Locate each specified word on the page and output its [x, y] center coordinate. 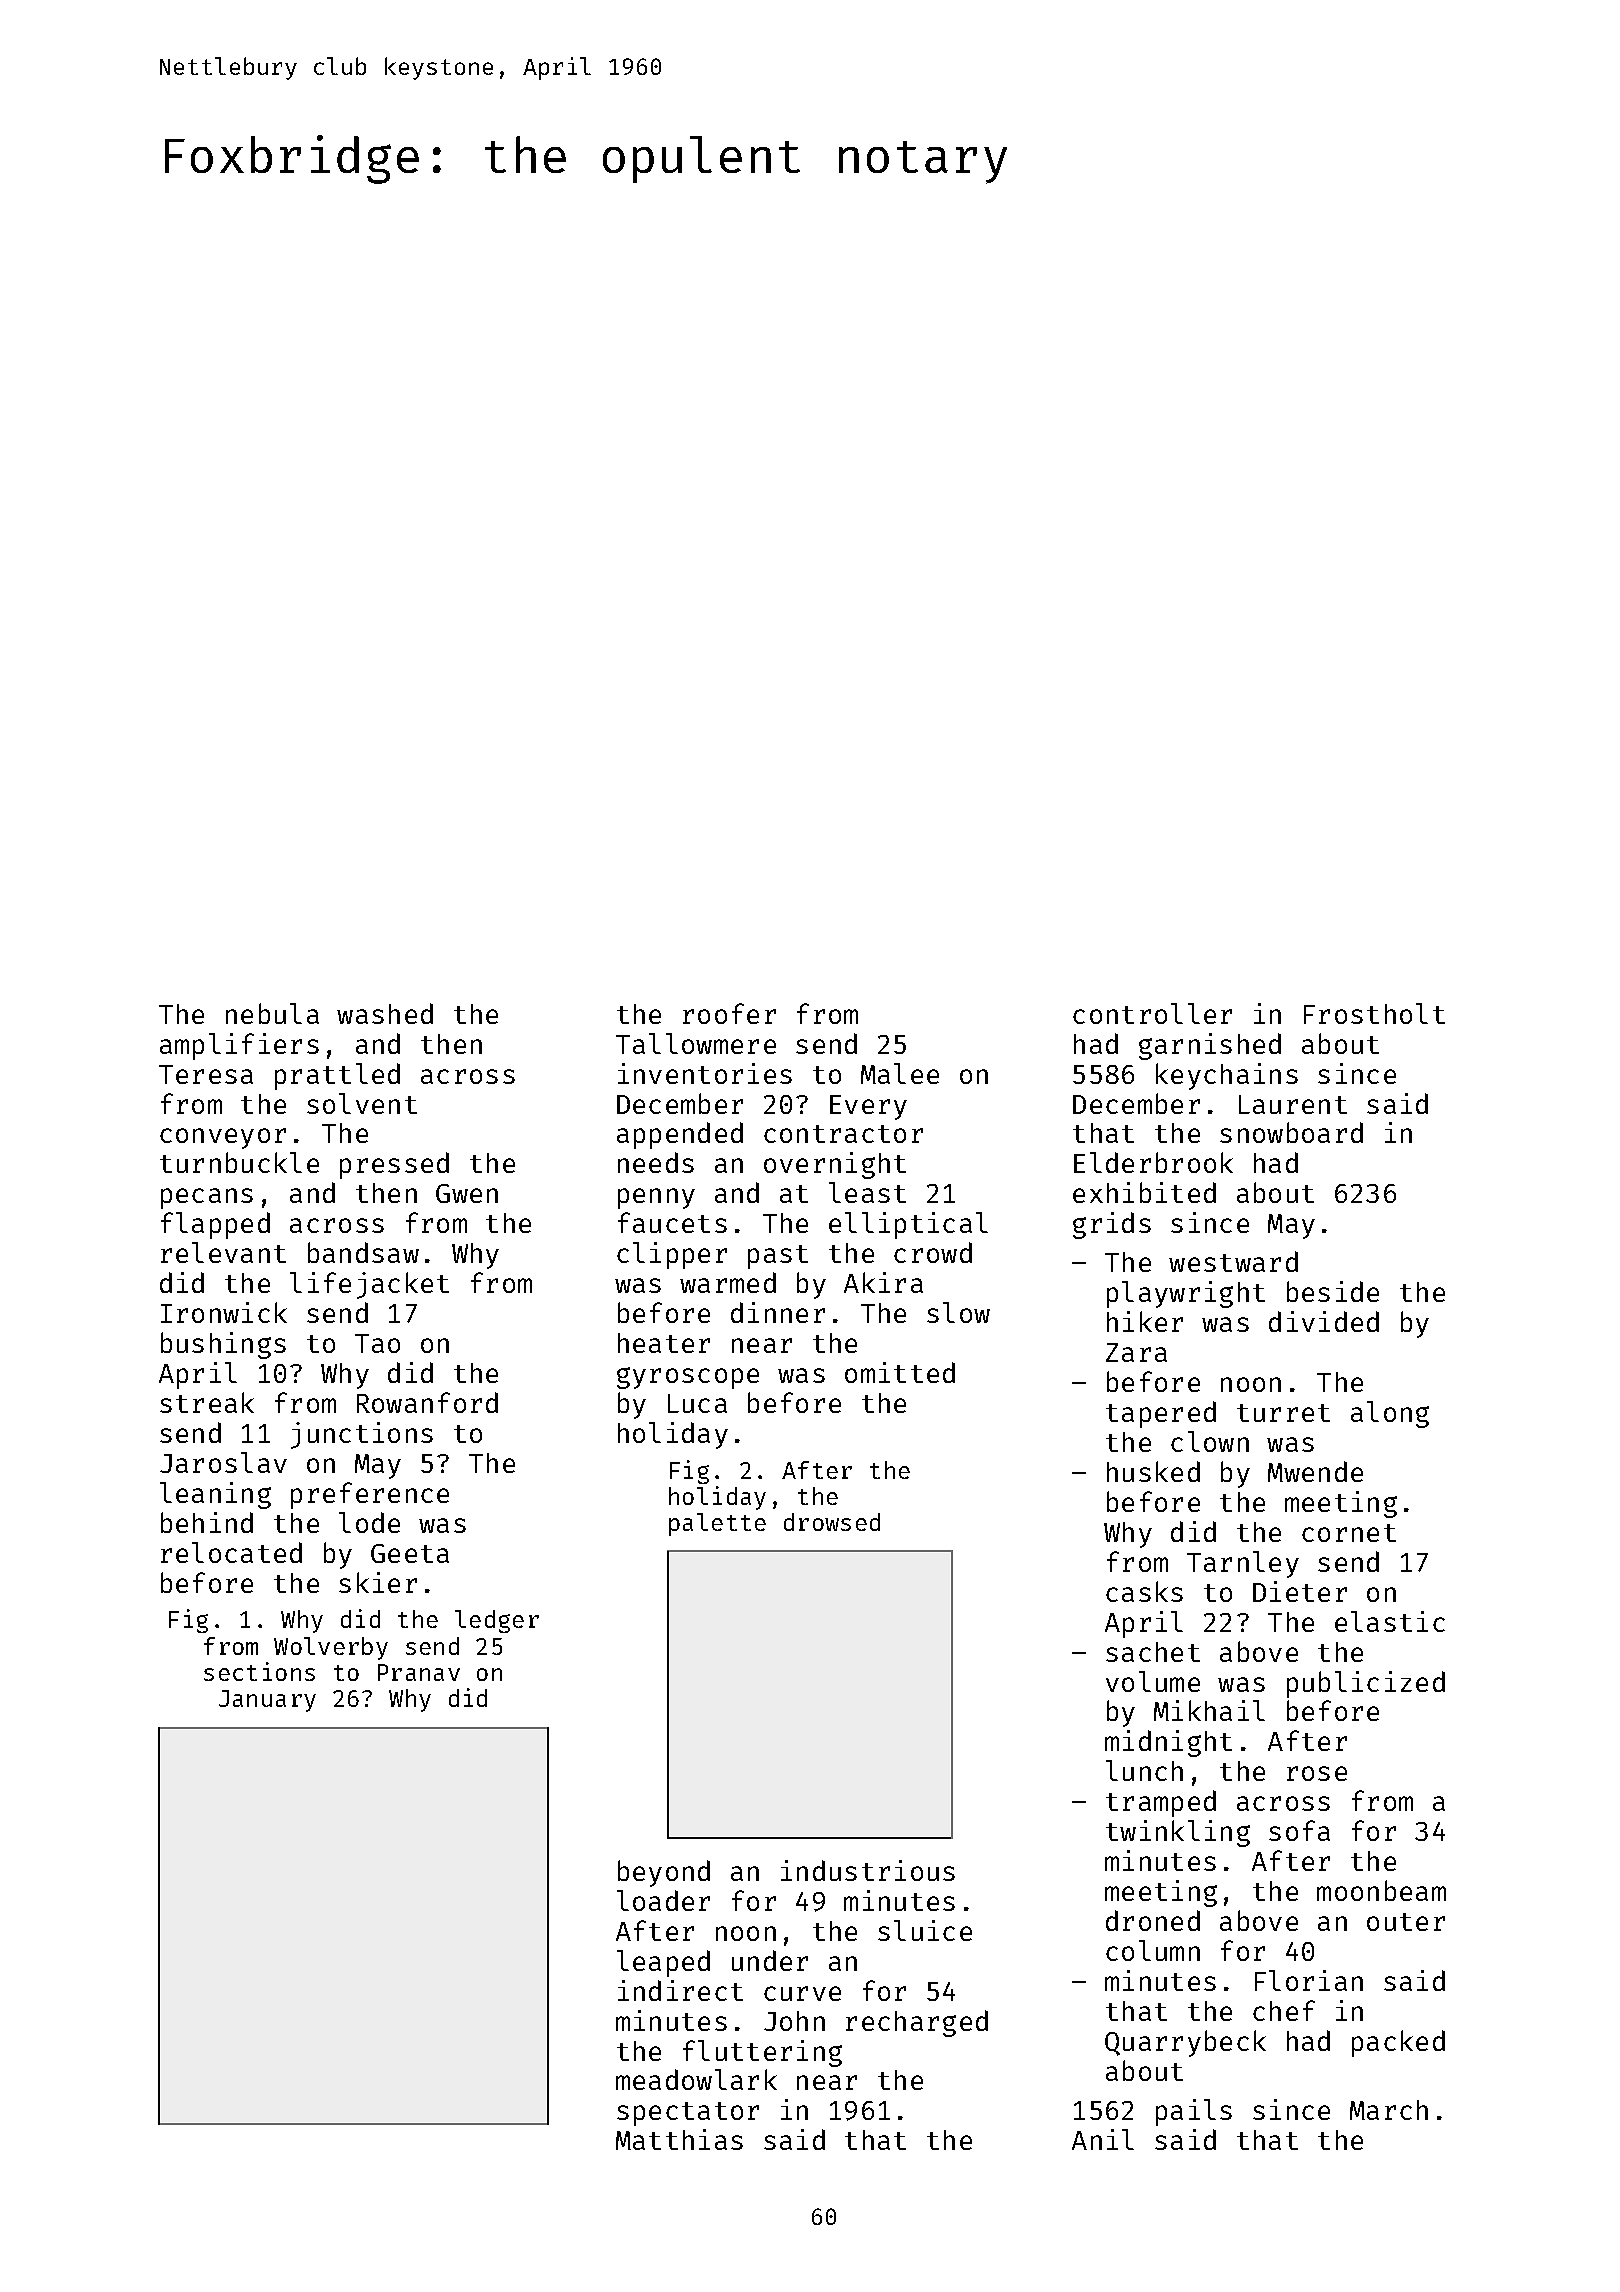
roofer [729, 1013]
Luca [697, 1403]
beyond [664, 1873]
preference [370, 1495]
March [1389, 2110]
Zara [1136, 1352]
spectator [688, 2114]
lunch [1144, 1770]
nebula [272, 1013]
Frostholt [1374, 1013]
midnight [1168, 1743]
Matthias [679, 2139]
